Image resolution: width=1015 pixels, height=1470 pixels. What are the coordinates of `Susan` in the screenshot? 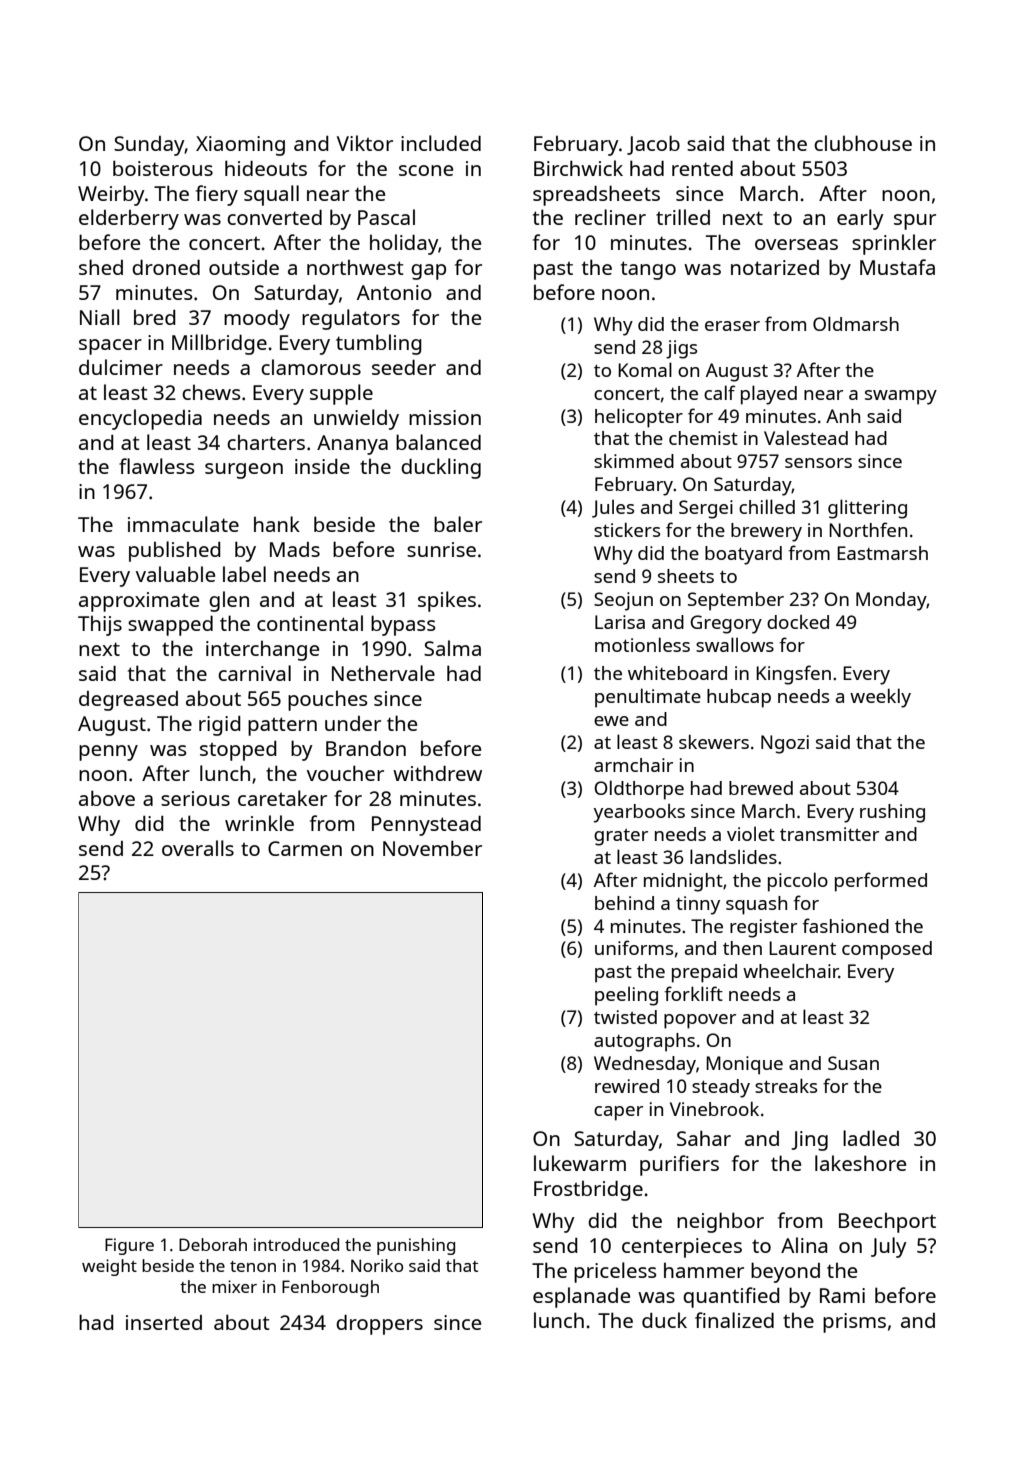 It's located at (853, 1063).
